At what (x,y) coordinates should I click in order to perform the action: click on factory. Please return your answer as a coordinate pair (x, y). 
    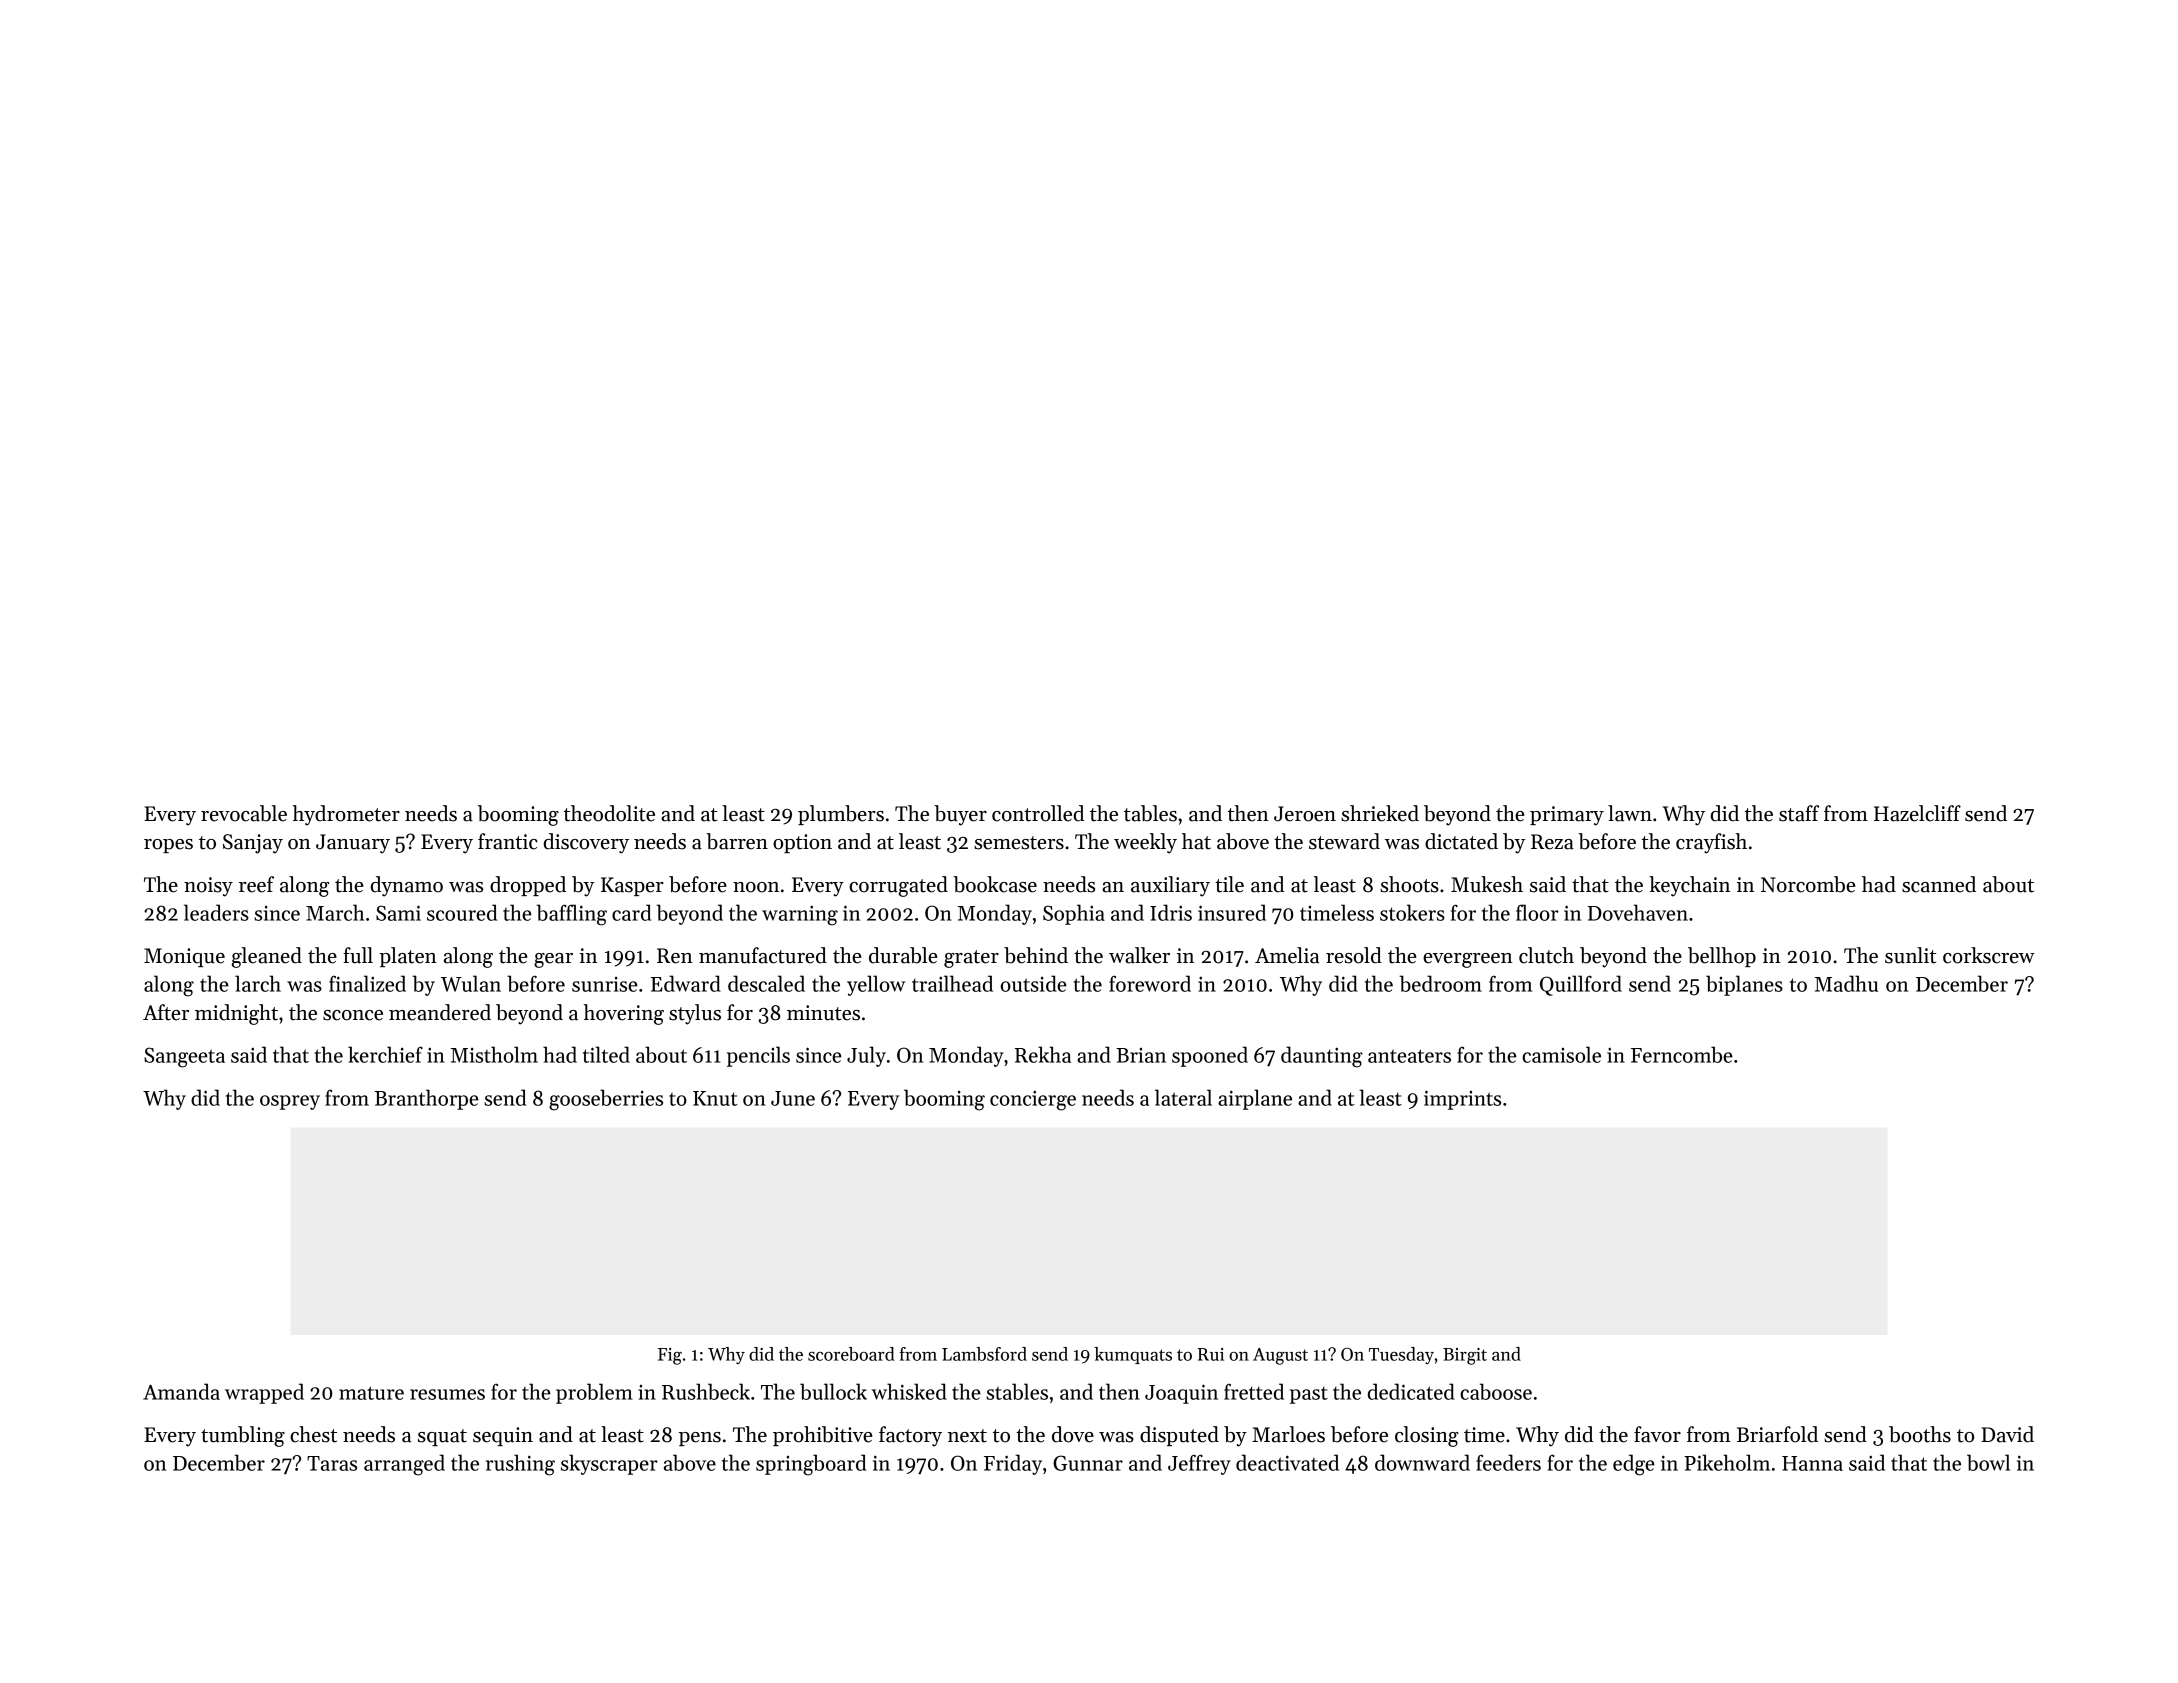
    Looking at the image, I should click on (910, 1436).
